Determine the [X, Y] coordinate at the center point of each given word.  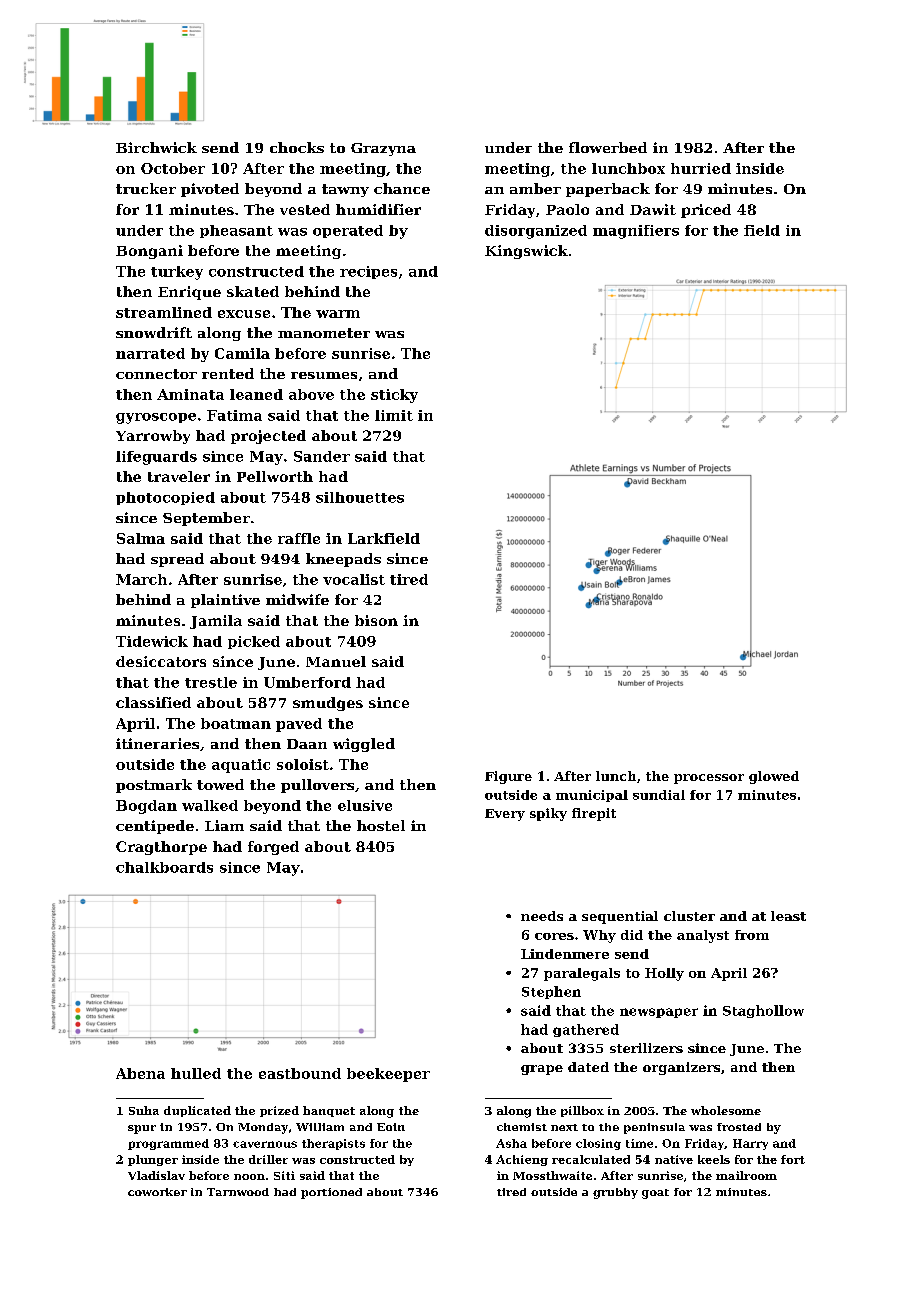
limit [394, 415]
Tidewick [152, 641]
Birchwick [156, 147]
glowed [774, 777]
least [788, 916]
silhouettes [360, 497]
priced [706, 211]
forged [273, 848]
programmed [168, 1144]
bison [376, 620]
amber [535, 188]
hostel [381, 825]
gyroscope [156, 418]
